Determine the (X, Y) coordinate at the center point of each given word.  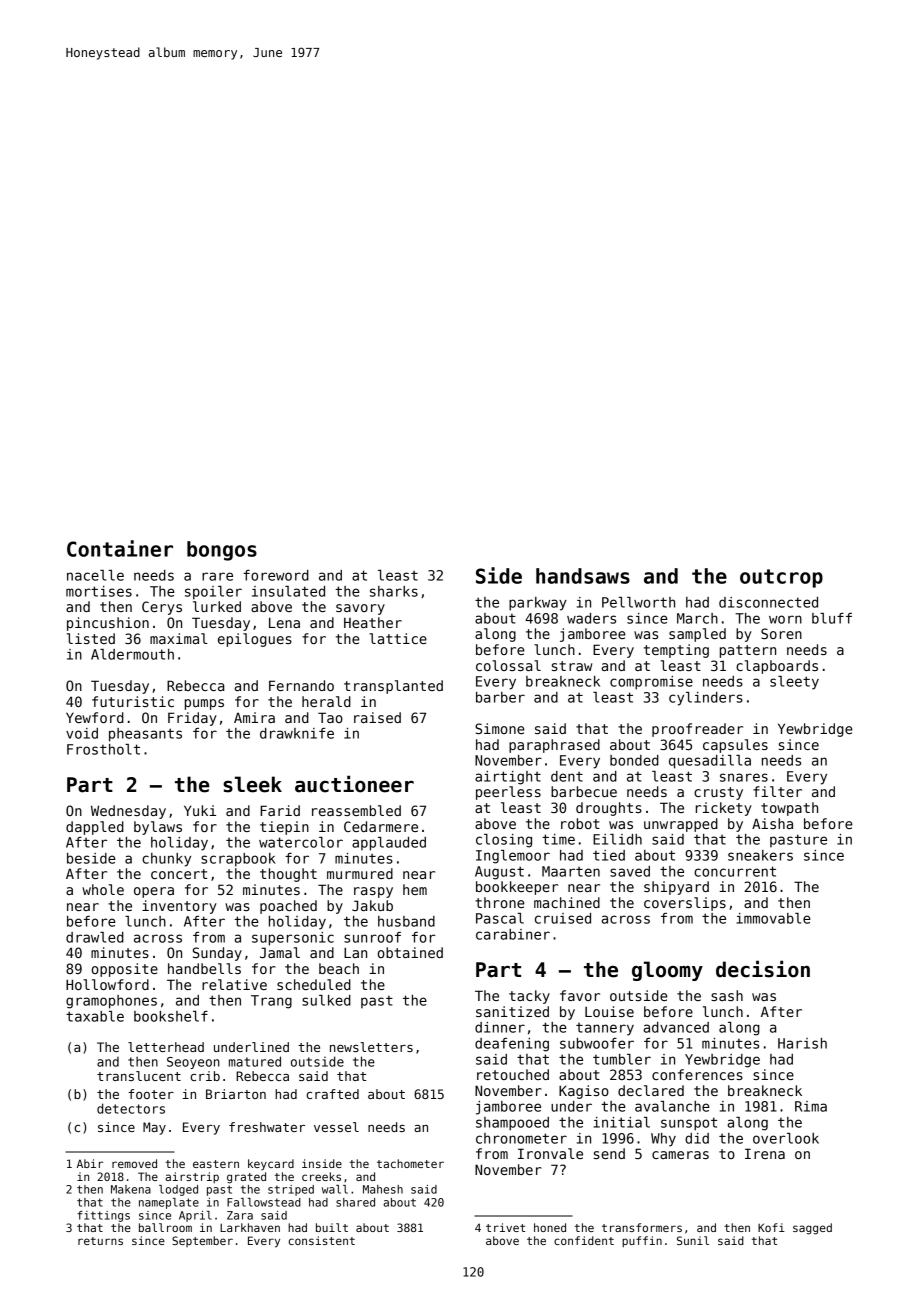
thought (288, 875)
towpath (789, 809)
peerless (508, 793)
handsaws (583, 576)
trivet (505, 1227)
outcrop (781, 578)
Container (120, 548)
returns (100, 1241)
